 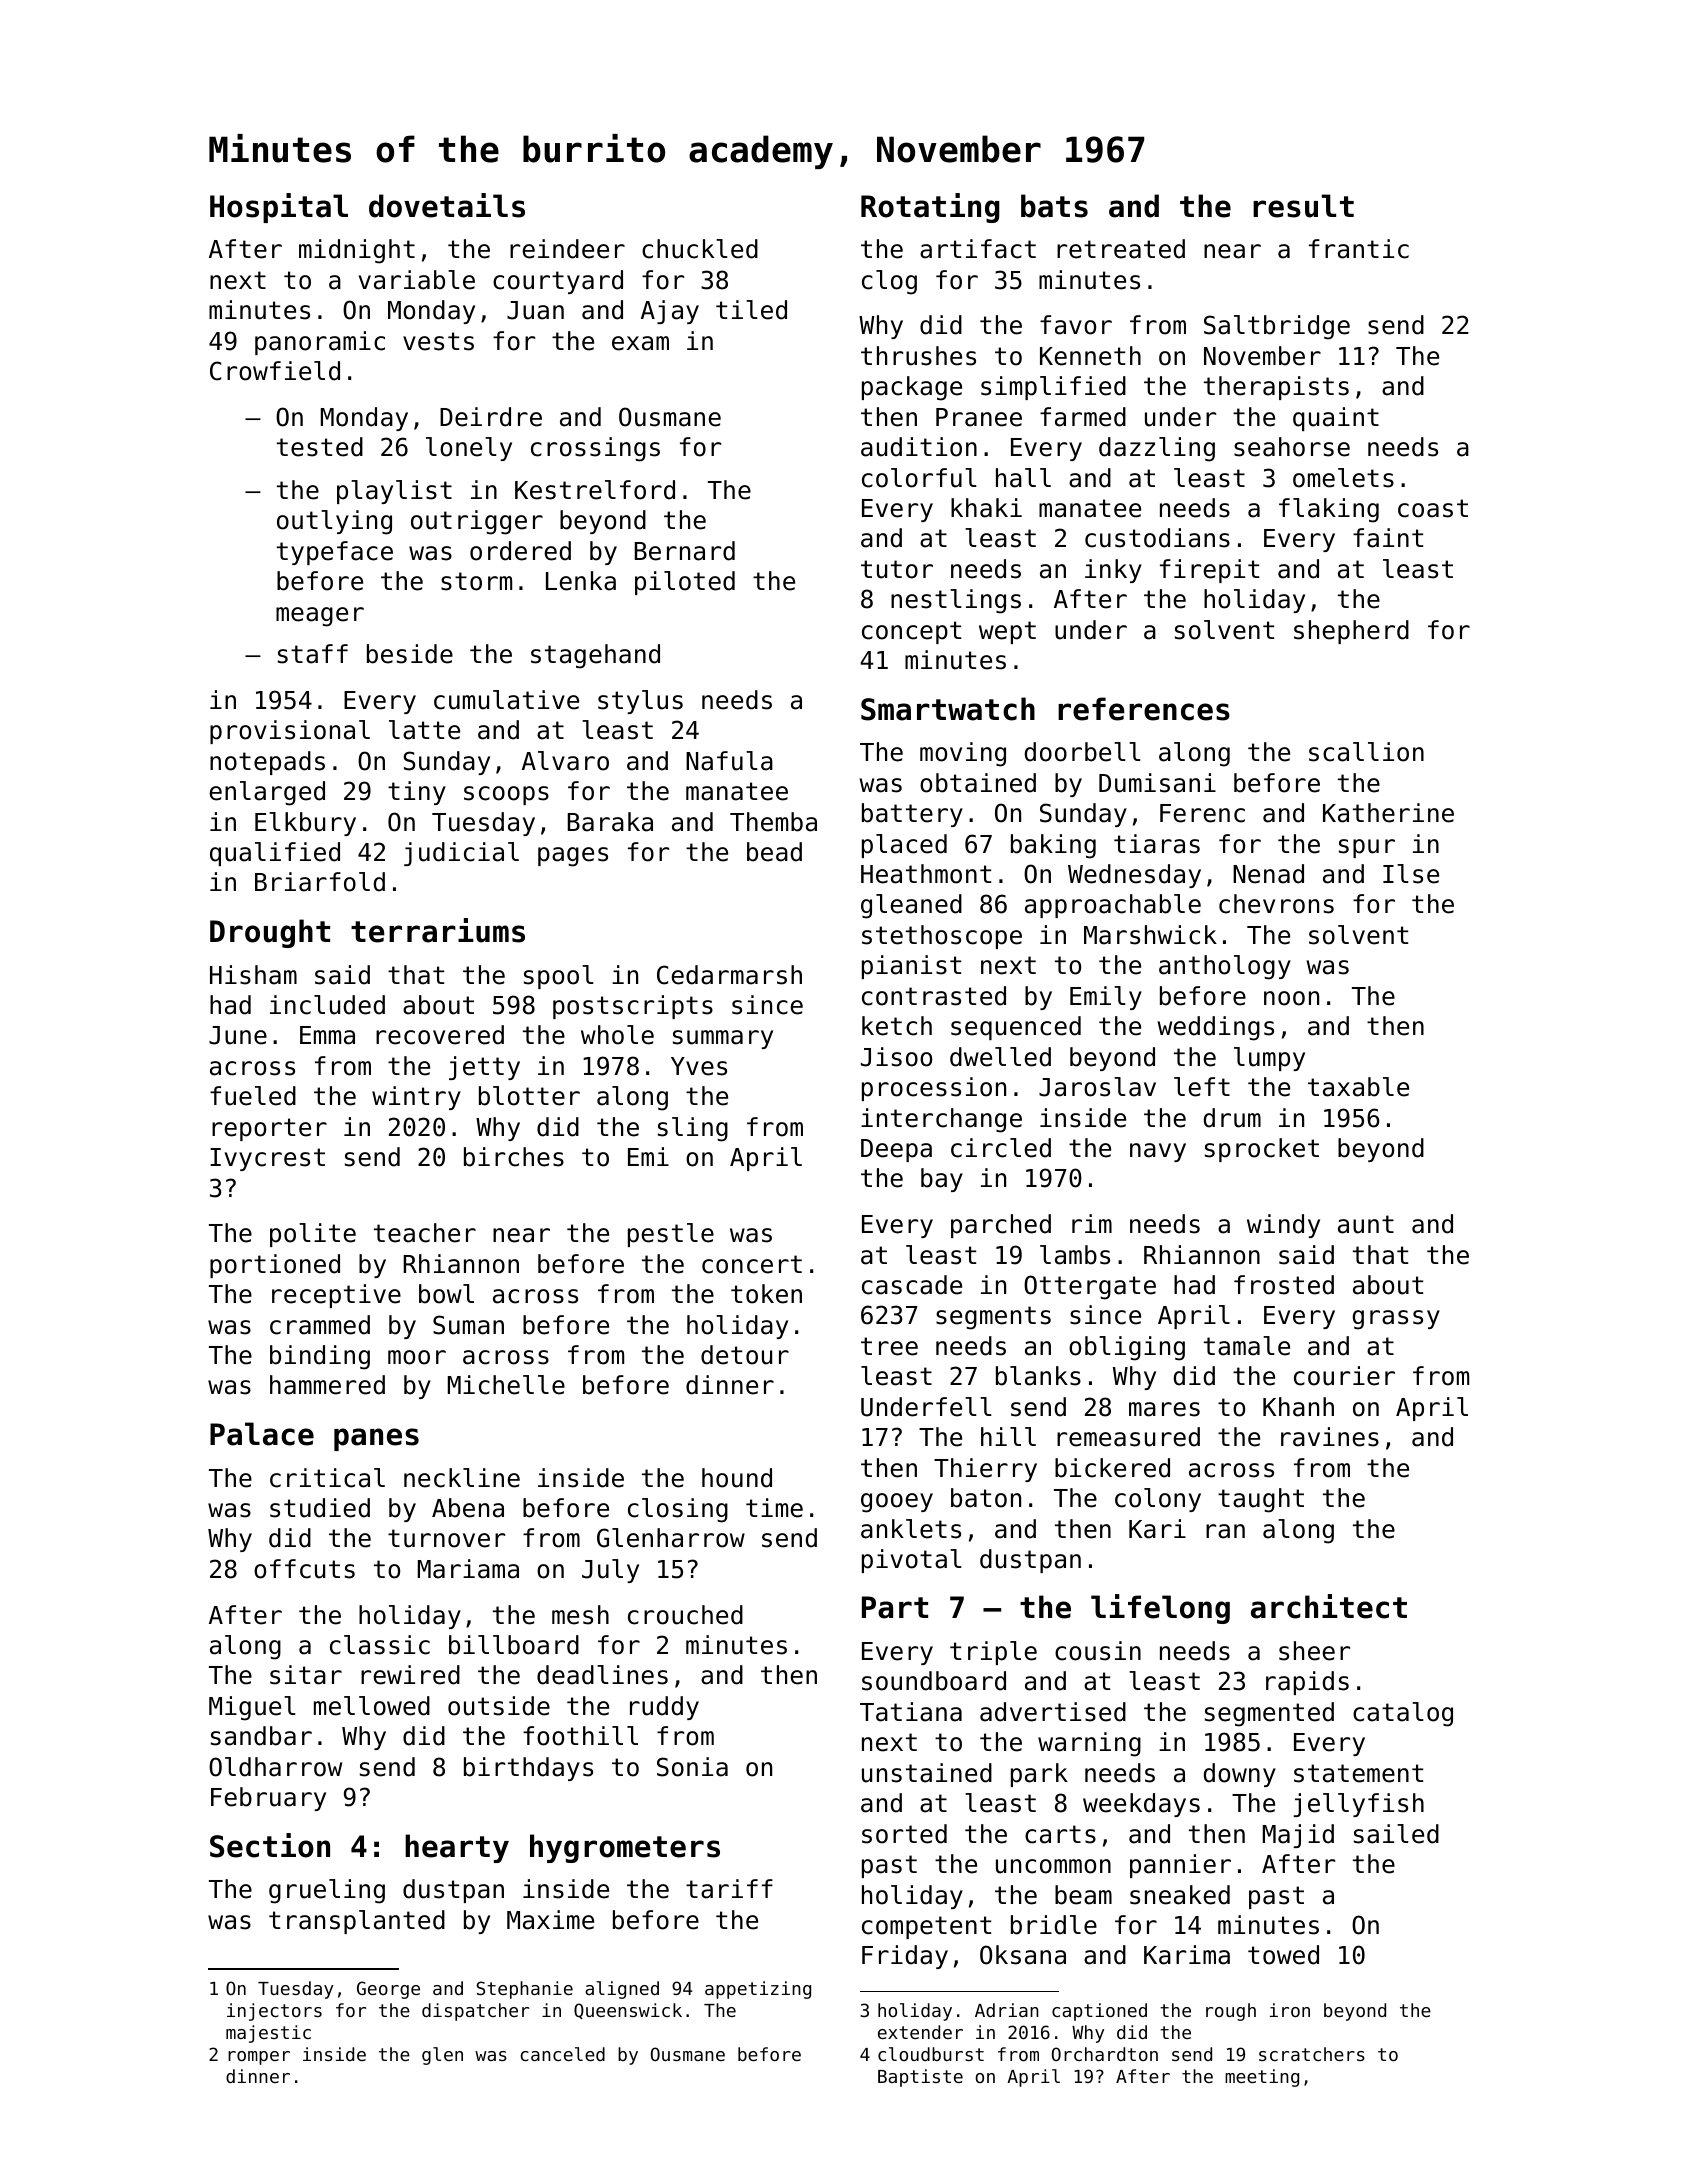 What do you see at coordinates (948, 709) in the screenshot?
I see `Smartwatch` at bounding box center [948, 709].
